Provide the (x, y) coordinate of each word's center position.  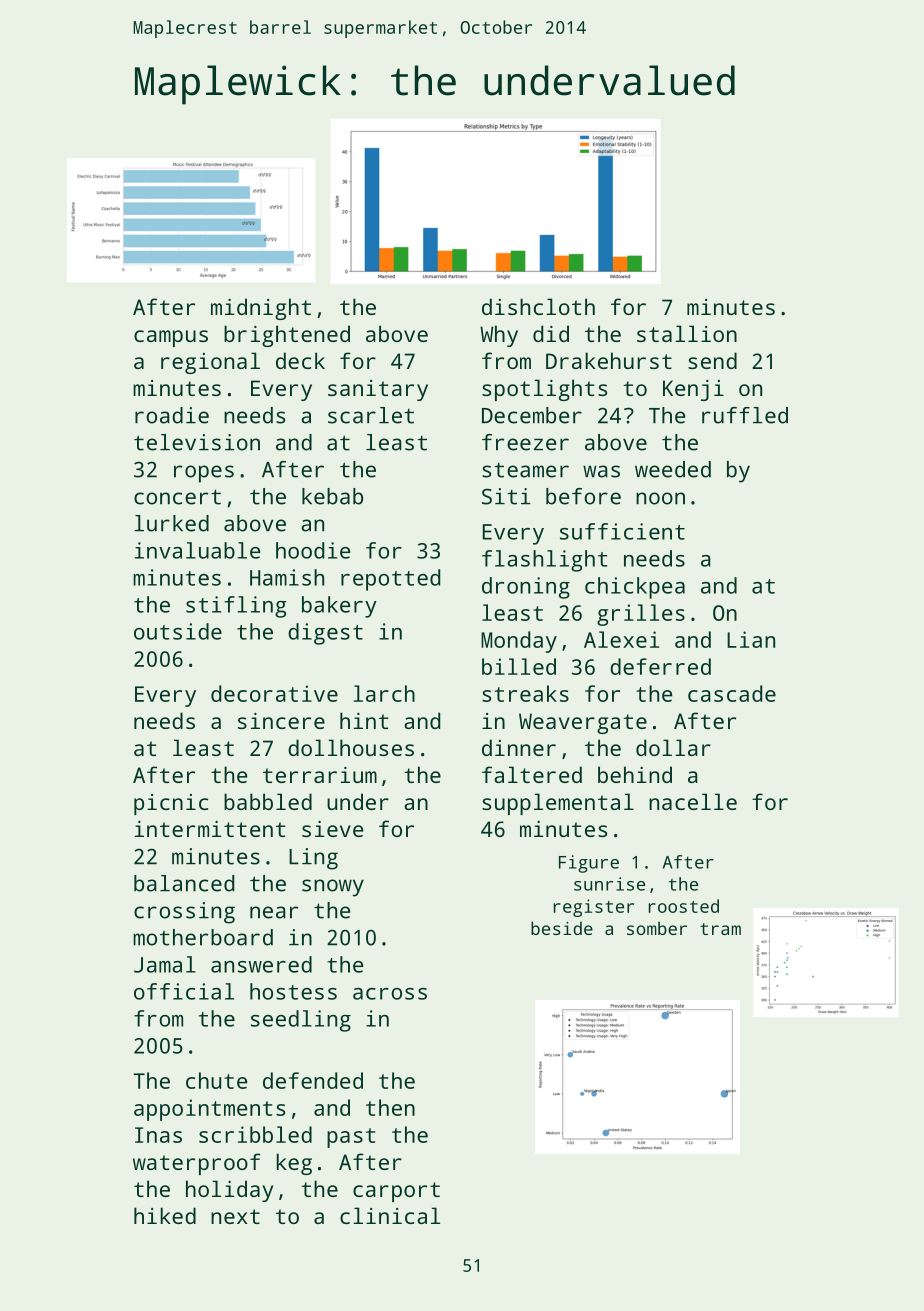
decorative (274, 693)
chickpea (635, 588)
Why (499, 336)
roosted (684, 906)
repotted (390, 580)
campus (171, 338)
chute (216, 1080)
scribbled (255, 1134)
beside (562, 928)
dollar (673, 747)
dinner (519, 747)
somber (657, 928)
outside (178, 631)
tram (720, 929)
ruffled (745, 415)
